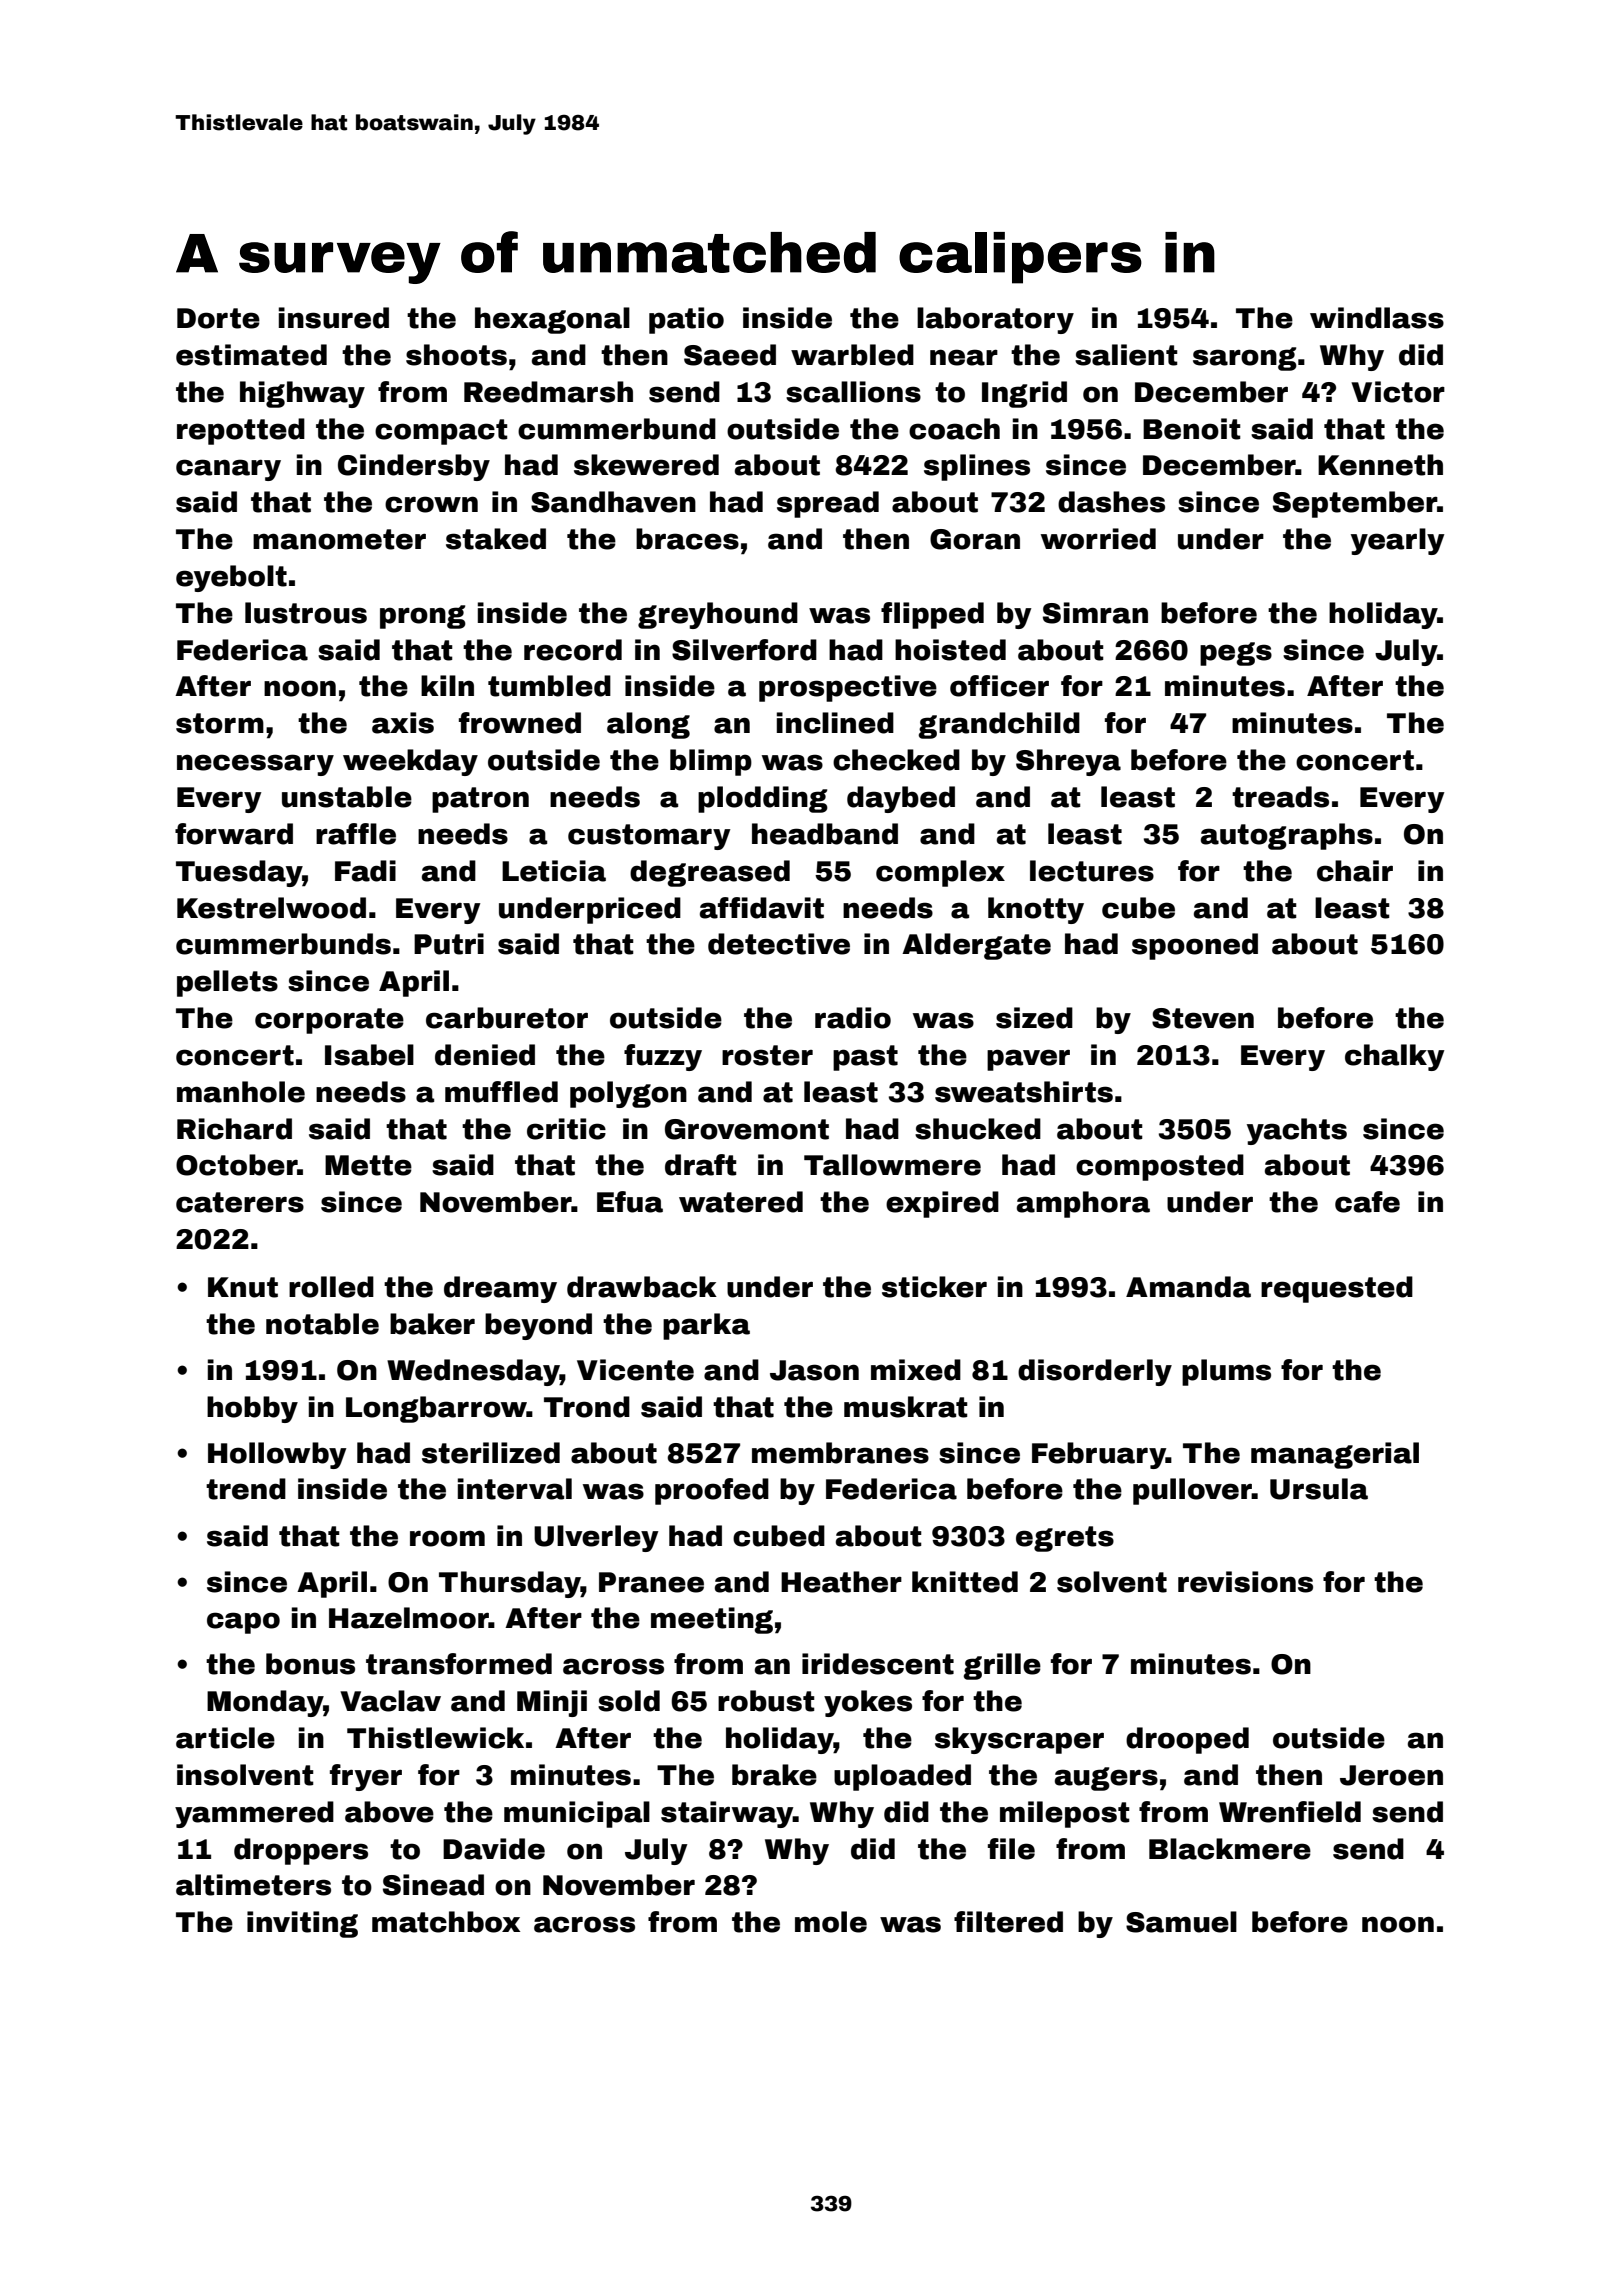 The image size is (1620, 2292). What do you see at coordinates (356, 834) in the document?
I see `raffle` at bounding box center [356, 834].
